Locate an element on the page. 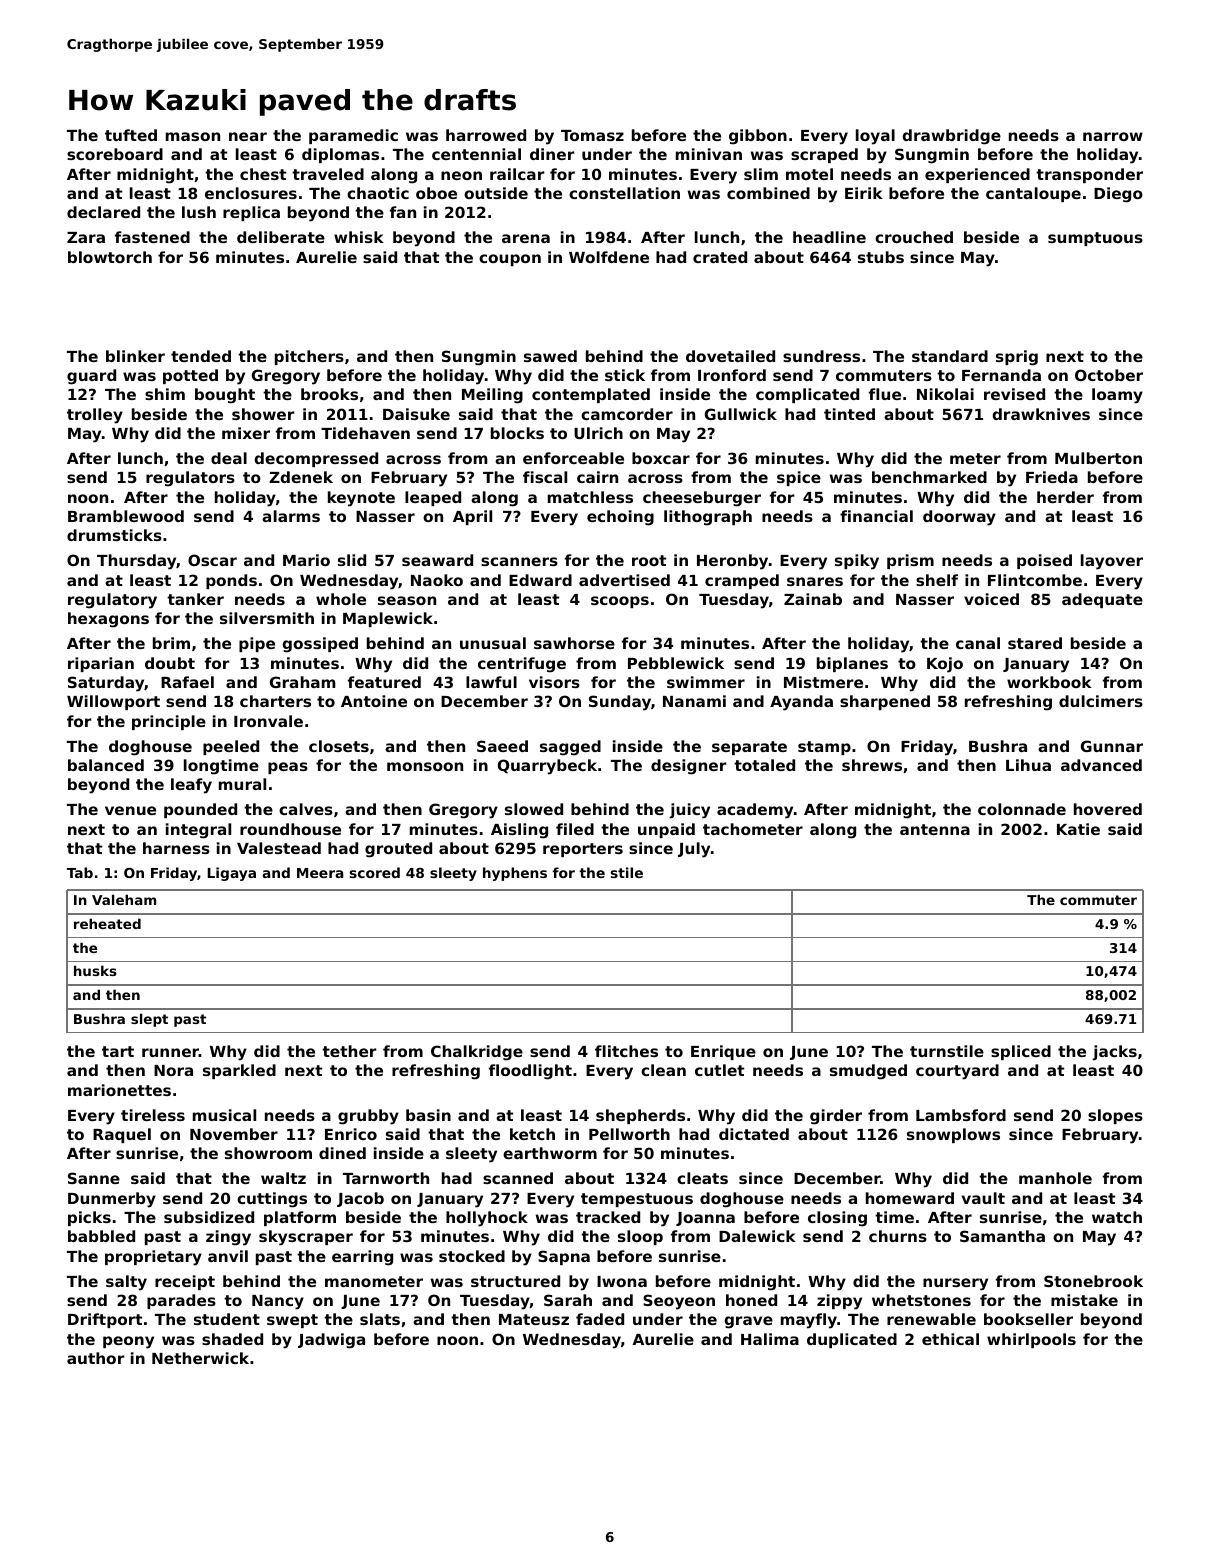  faded is located at coordinates (600, 1319).
